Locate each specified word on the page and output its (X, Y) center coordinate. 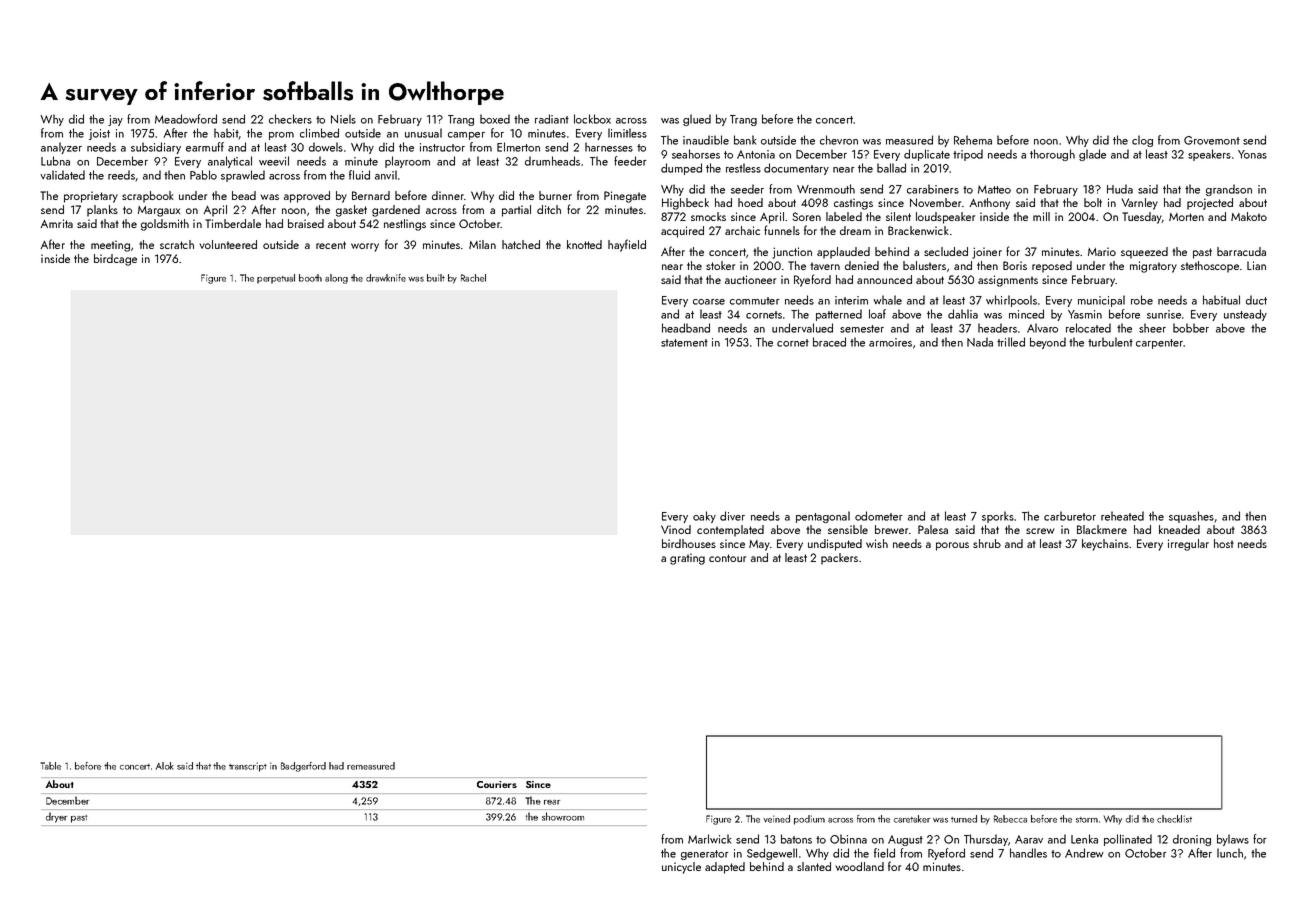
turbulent (1110, 342)
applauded (843, 253)
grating (687, 559)
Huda (1120, 189)
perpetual (276, 279)
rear (552, 802)
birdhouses (689, 543)
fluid (359, 175)
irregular (1188, 545)
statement (684, 343)
